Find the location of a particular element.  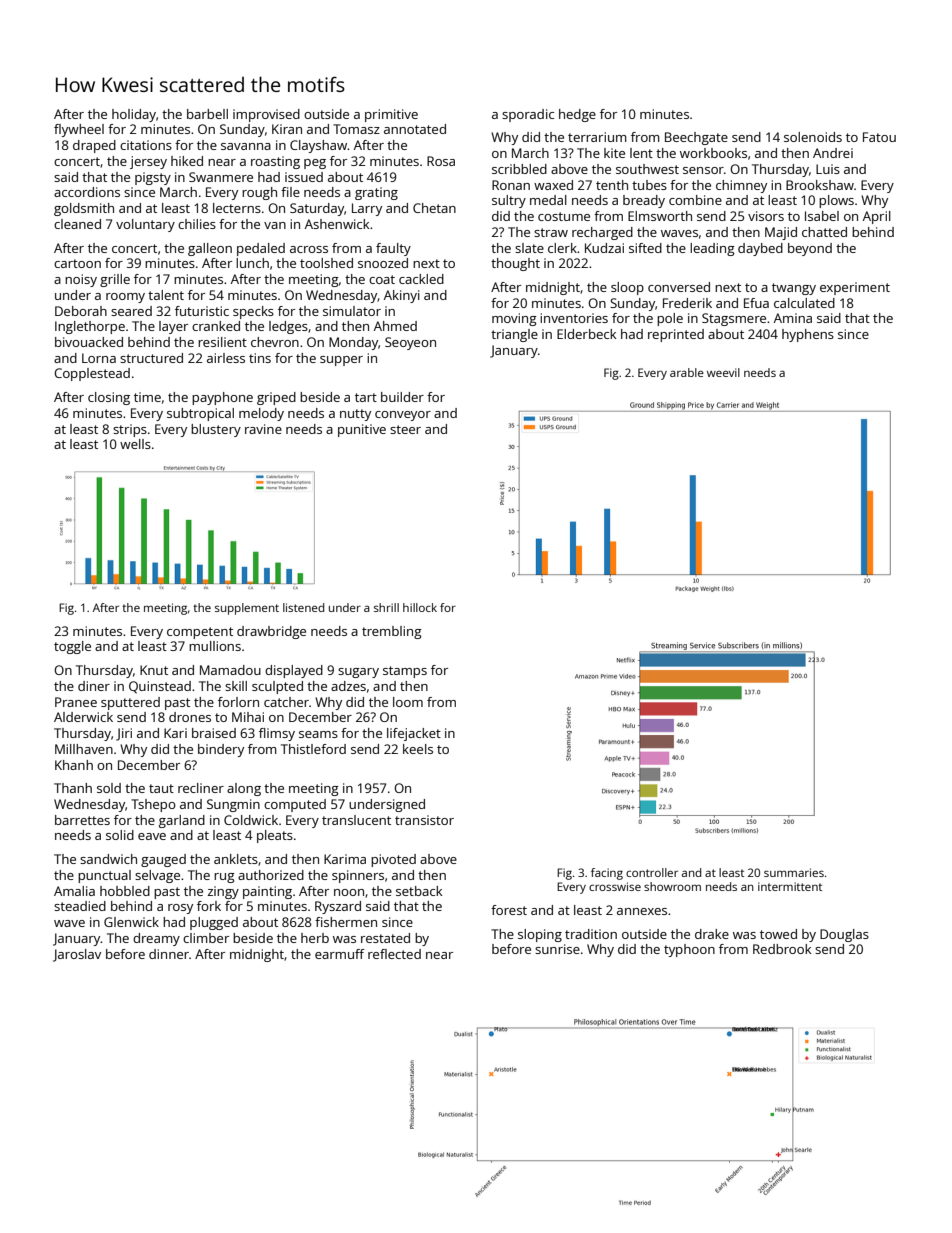

moving is located at coordinates (514, 319).
